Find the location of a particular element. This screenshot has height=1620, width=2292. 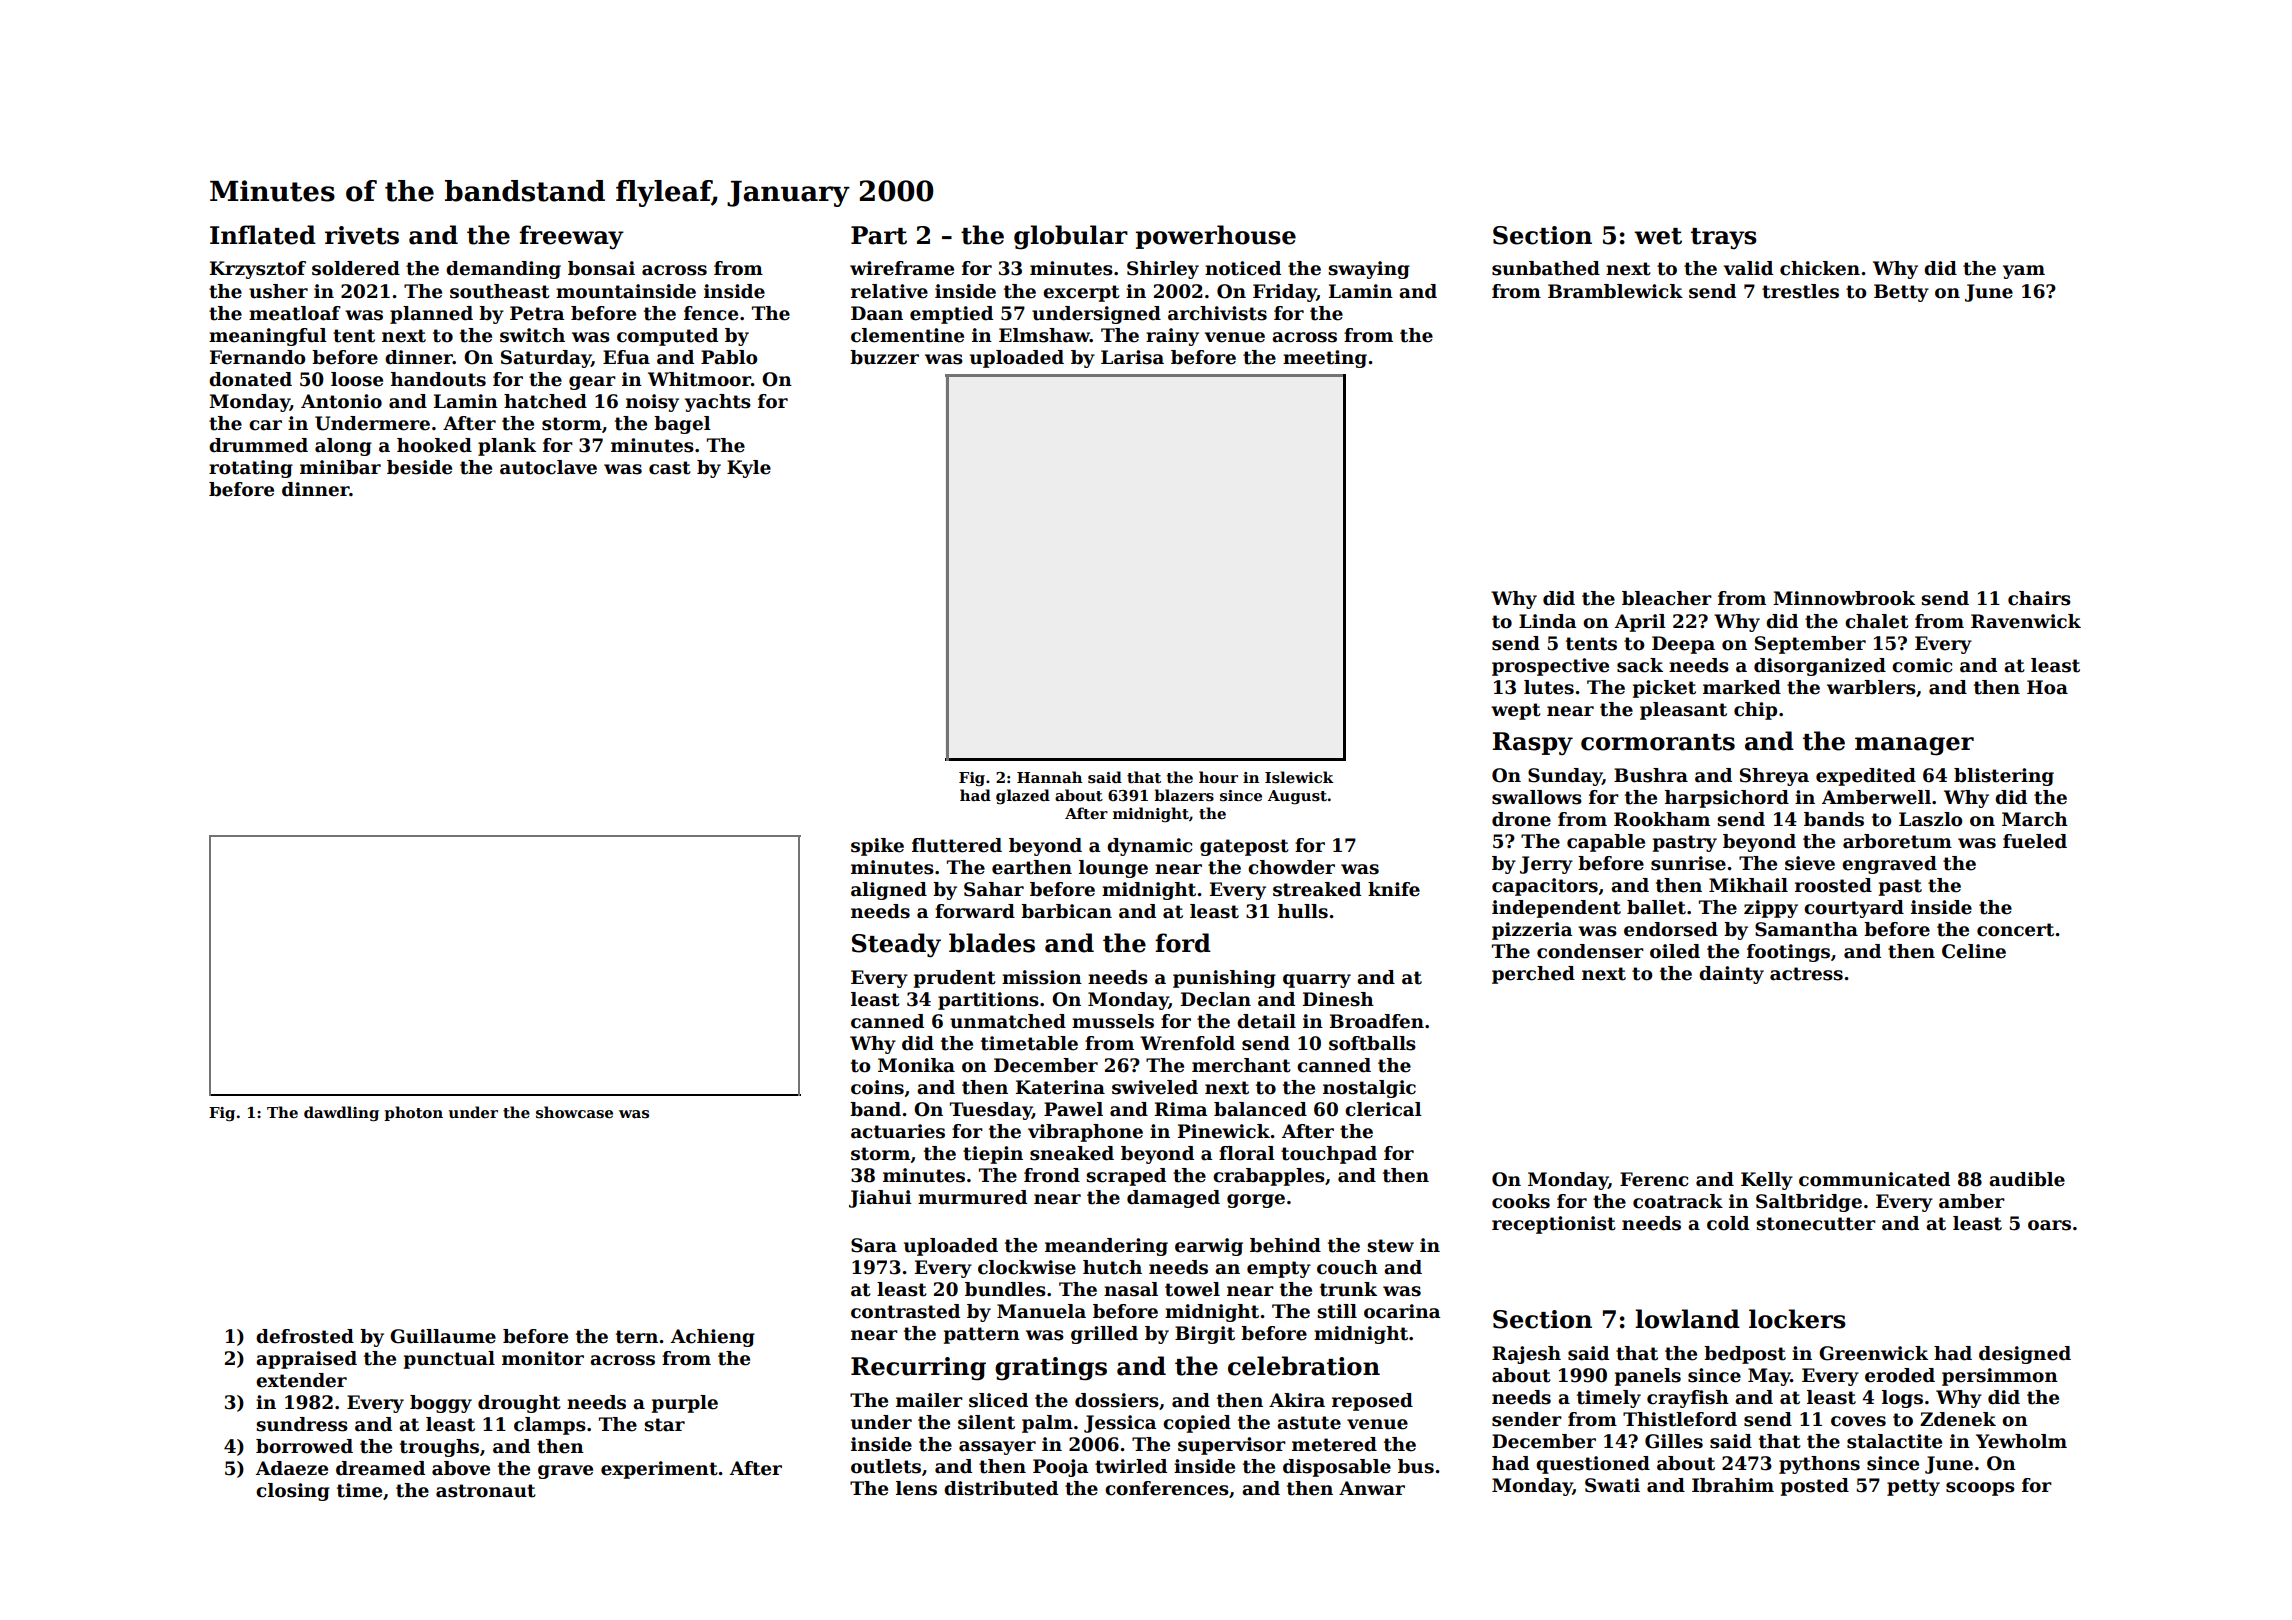

spike is located at coordinates (877, 847).
